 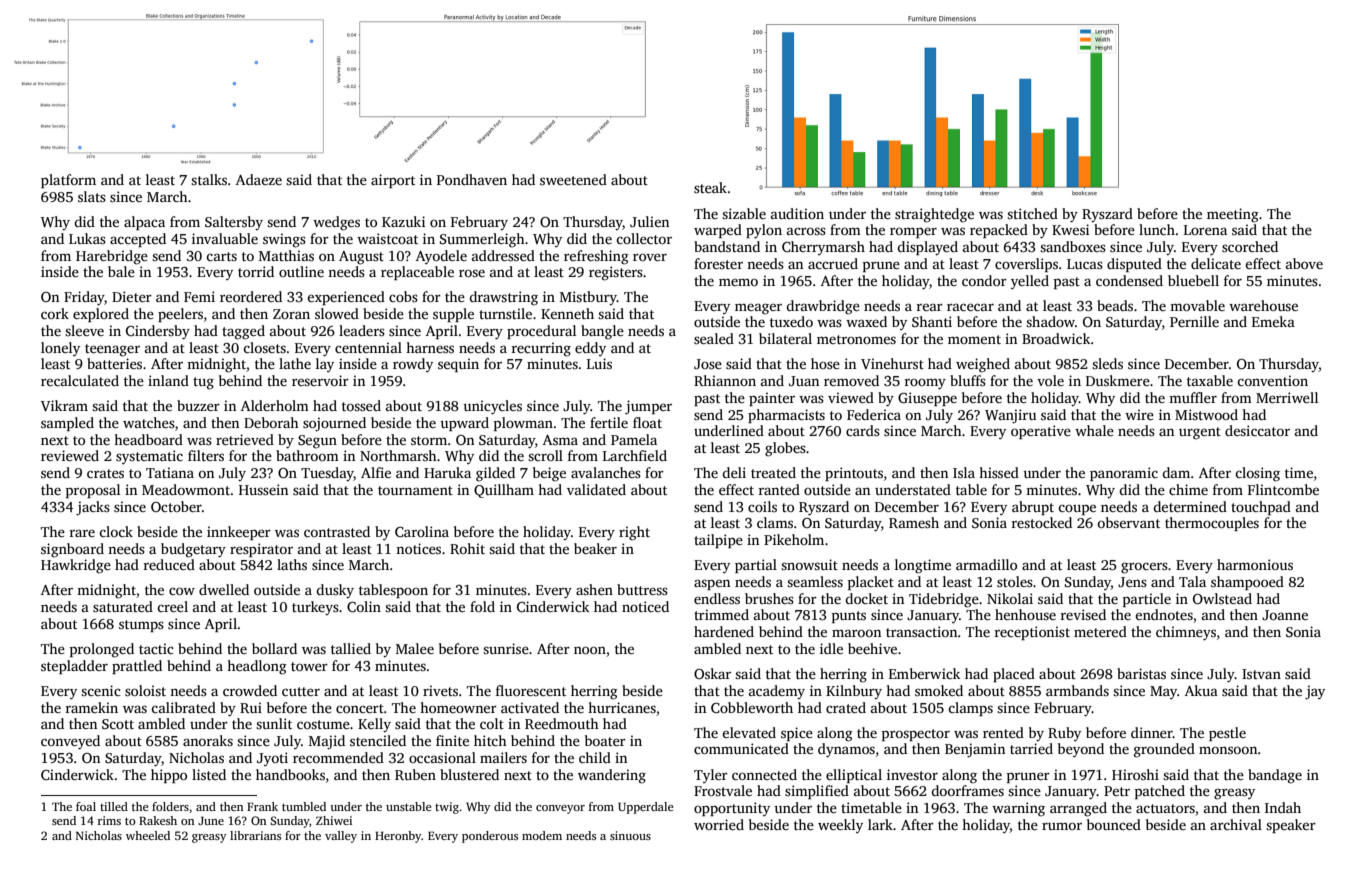 I want to click on metered, so click(x=1100, y=631).
